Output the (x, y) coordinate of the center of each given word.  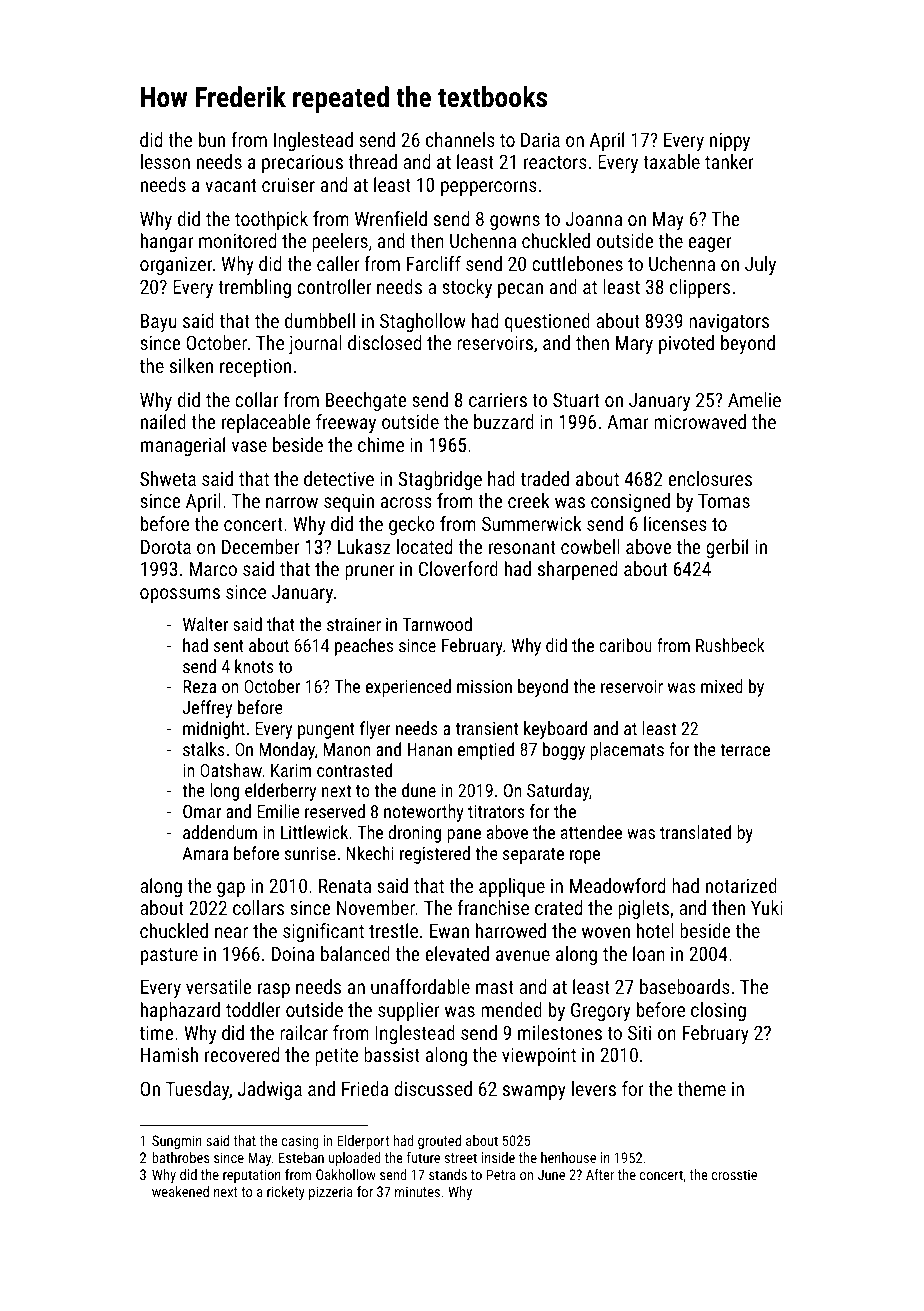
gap (231, 889)
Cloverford (458, 568)
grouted (439, 1142)
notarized (741, 885)
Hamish (169, 1054)
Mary (634, 345)
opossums (180, 595)
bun (212, 139)
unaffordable (420, 986)
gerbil (727, 548)
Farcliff (434, 263)
